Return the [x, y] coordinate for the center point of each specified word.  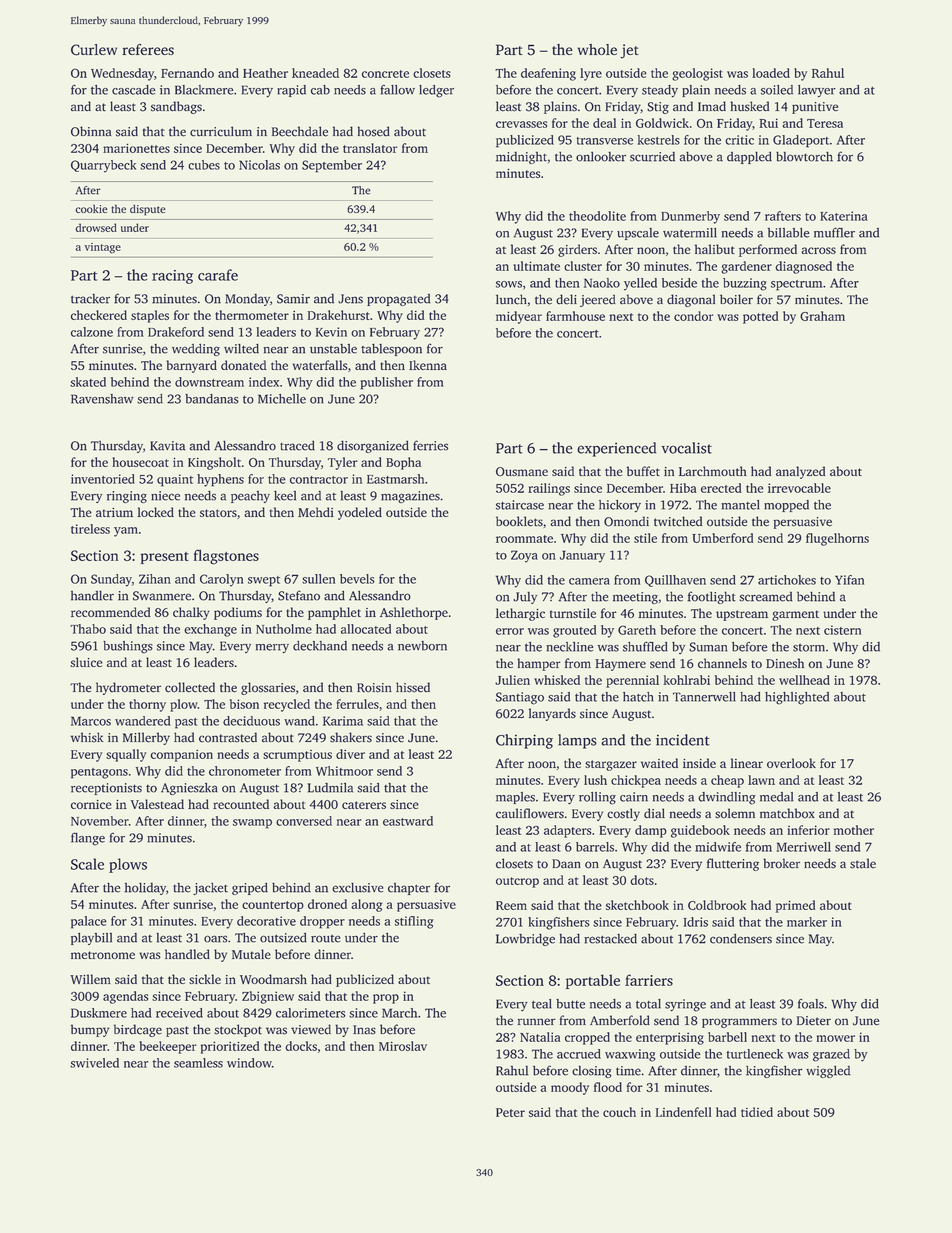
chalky [191, 613]
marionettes [136, 148]
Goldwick [662, 123]
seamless [198, 1063]
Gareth [637, 630]
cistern [842, 630]
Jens [350, 299]
